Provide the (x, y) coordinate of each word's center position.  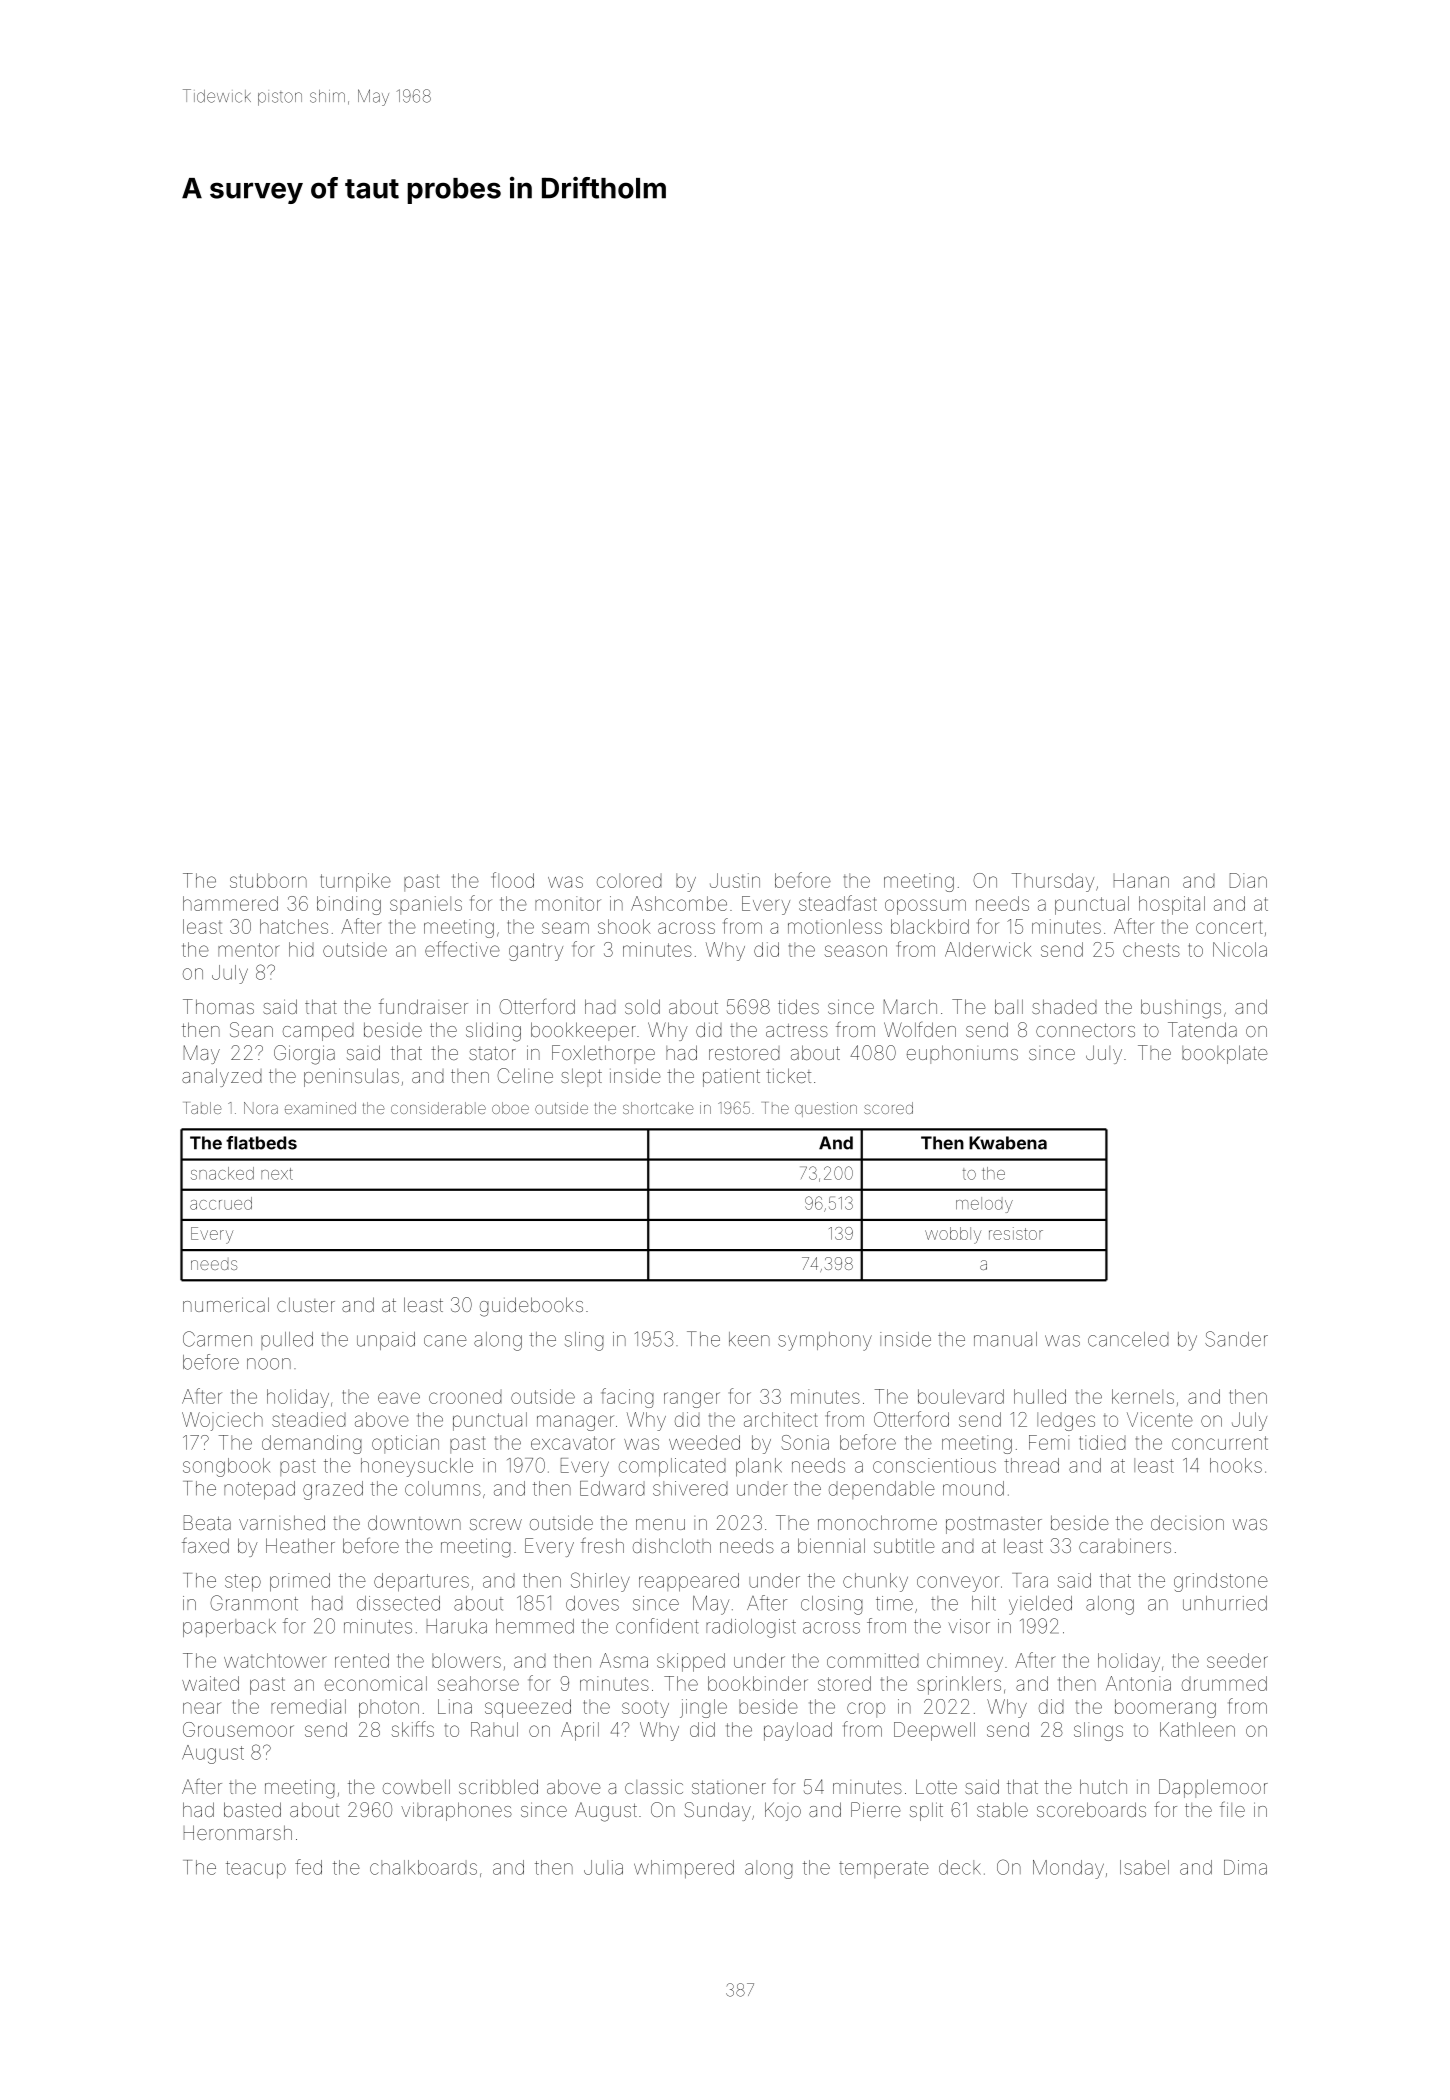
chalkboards (423, 1867)
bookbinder (758, 1683)
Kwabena (1008, 1143)
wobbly (953, 1235)
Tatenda (1202, 1029)
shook (624, 926)
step (243, 1582)
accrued (221, 1203)
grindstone (1221, 1582)
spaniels (426, 905)
